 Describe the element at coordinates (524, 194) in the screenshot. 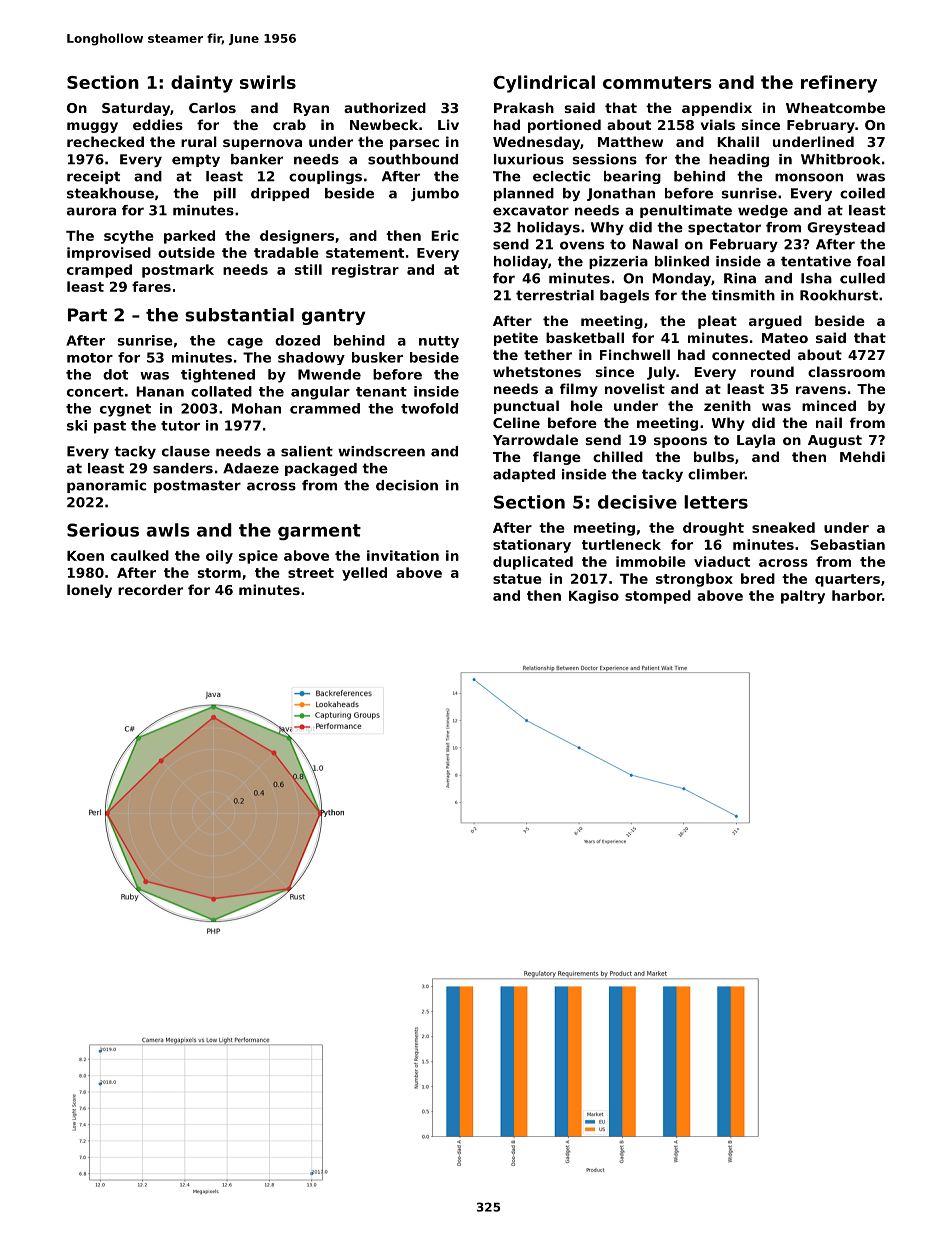

I see `planned` at that location.
